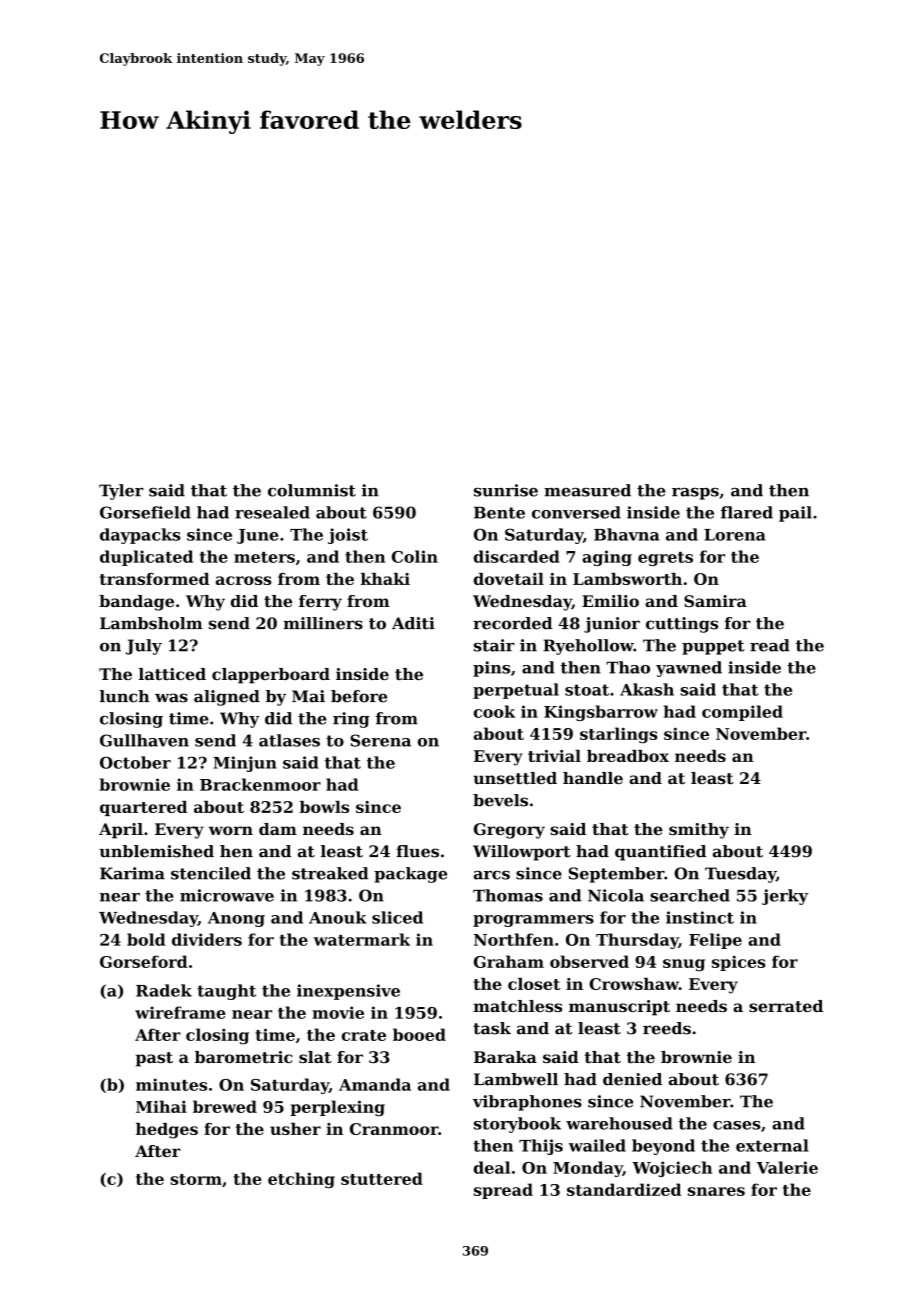 The width and height of the page is (924, 1308). What do you see at coordinates (338, 917) in the page?
I see `Anouk` at bounding box center [338, 917].
